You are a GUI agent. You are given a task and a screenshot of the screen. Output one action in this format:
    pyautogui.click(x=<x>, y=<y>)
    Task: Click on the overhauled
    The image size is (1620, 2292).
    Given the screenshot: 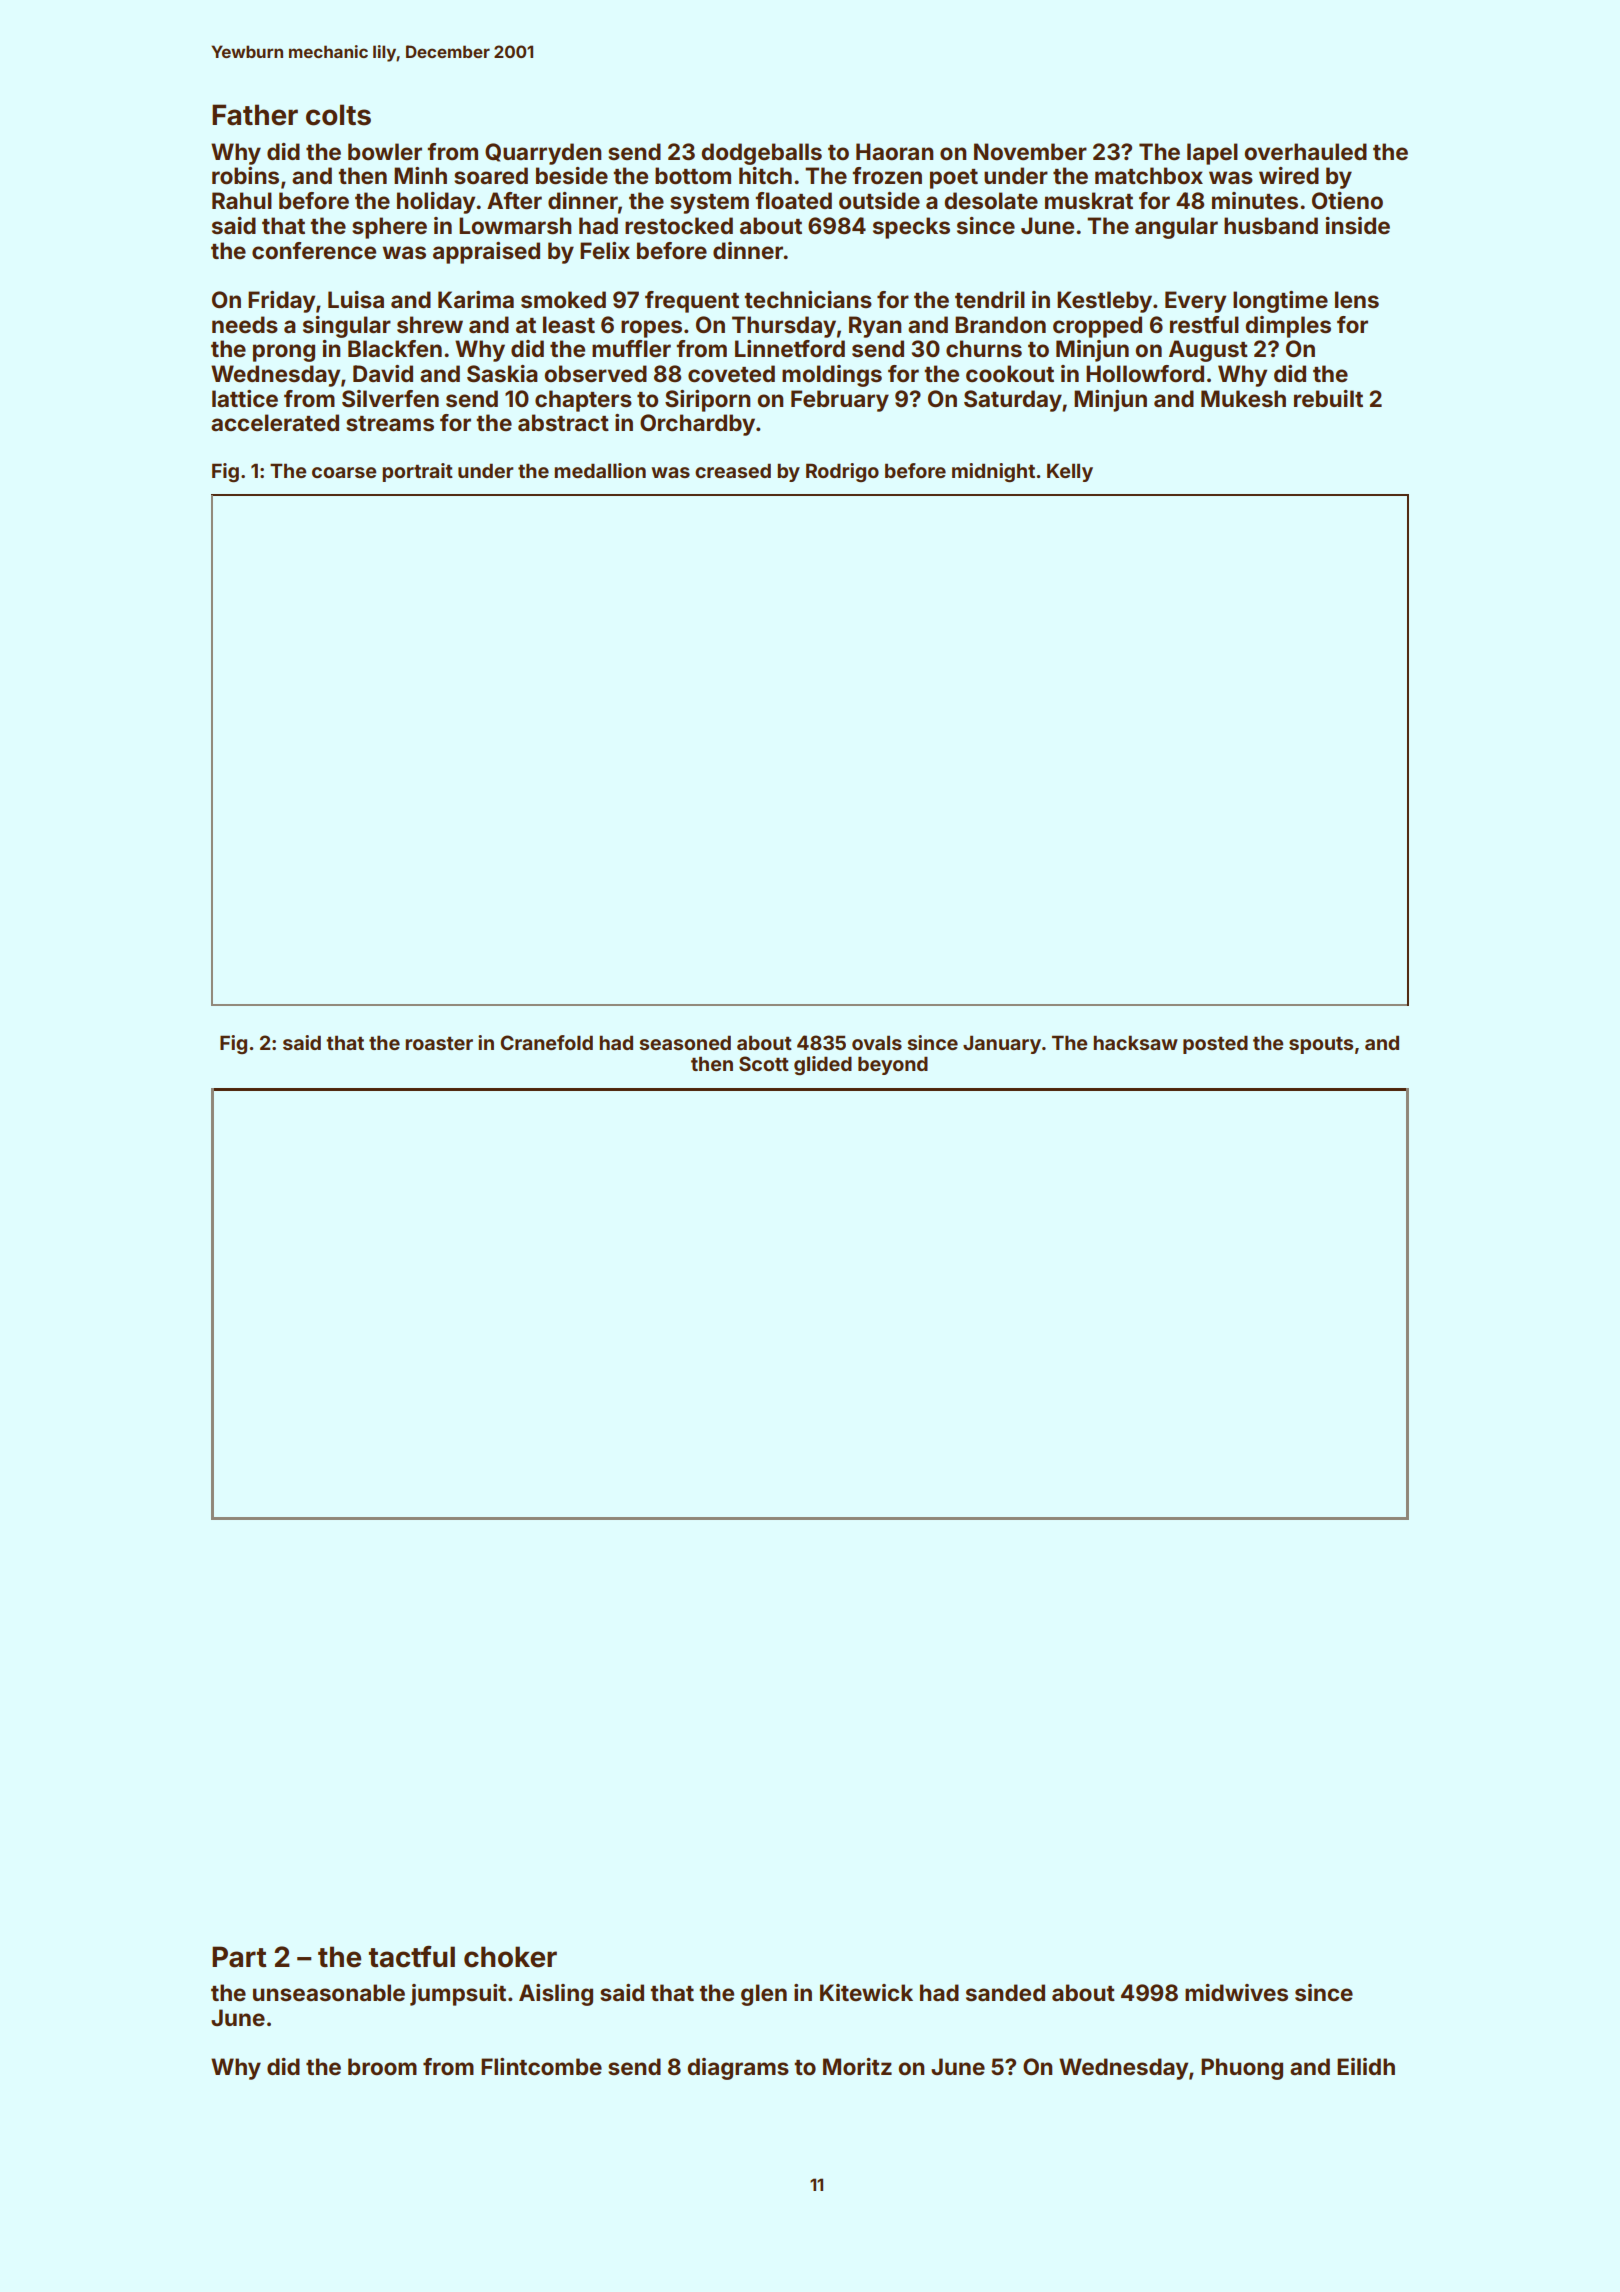 What is the action you would take?
    pyautogui.click(x=1305, y=151)
